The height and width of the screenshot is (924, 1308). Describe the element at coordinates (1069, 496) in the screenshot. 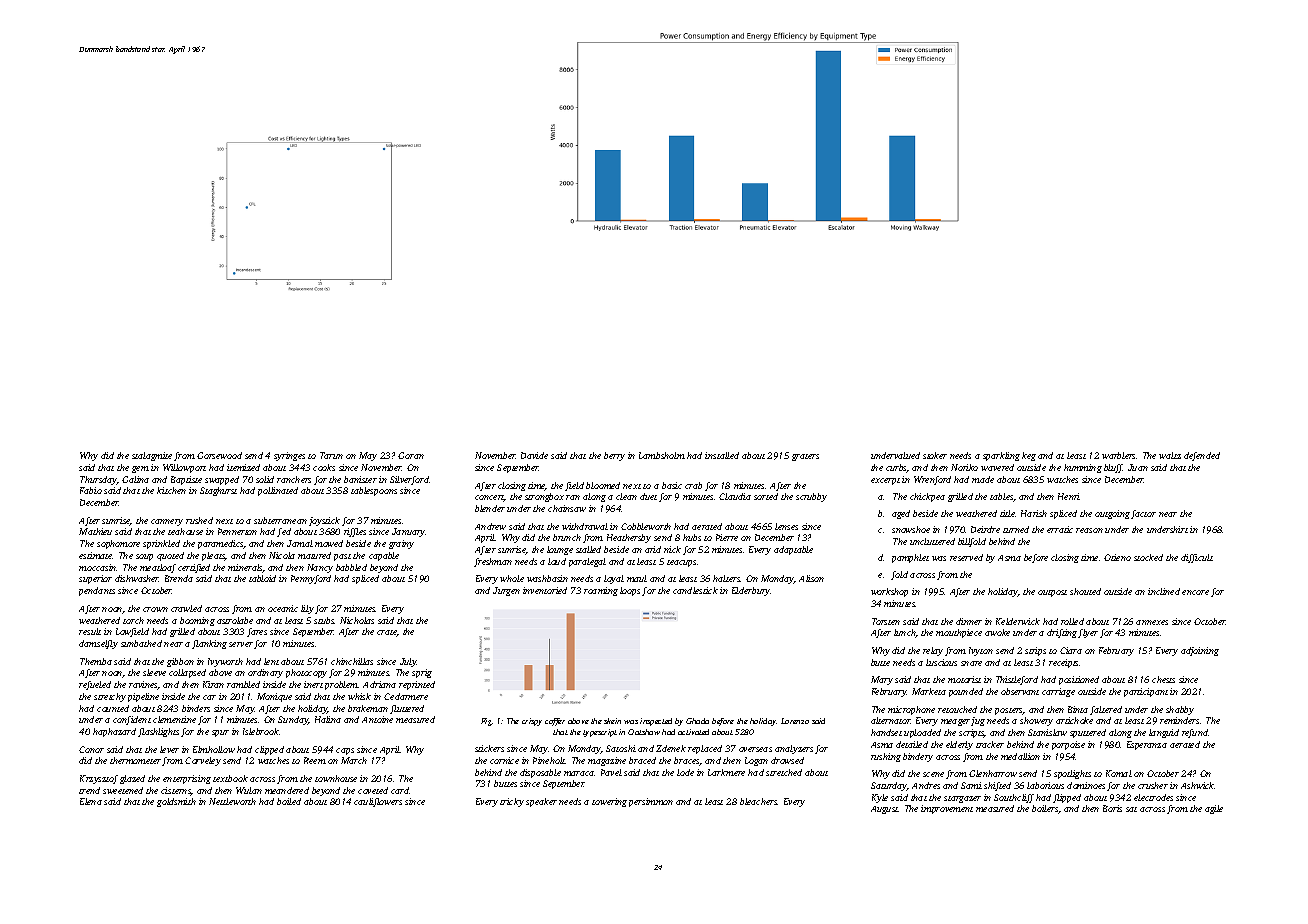

I see `Henri` at that location.
